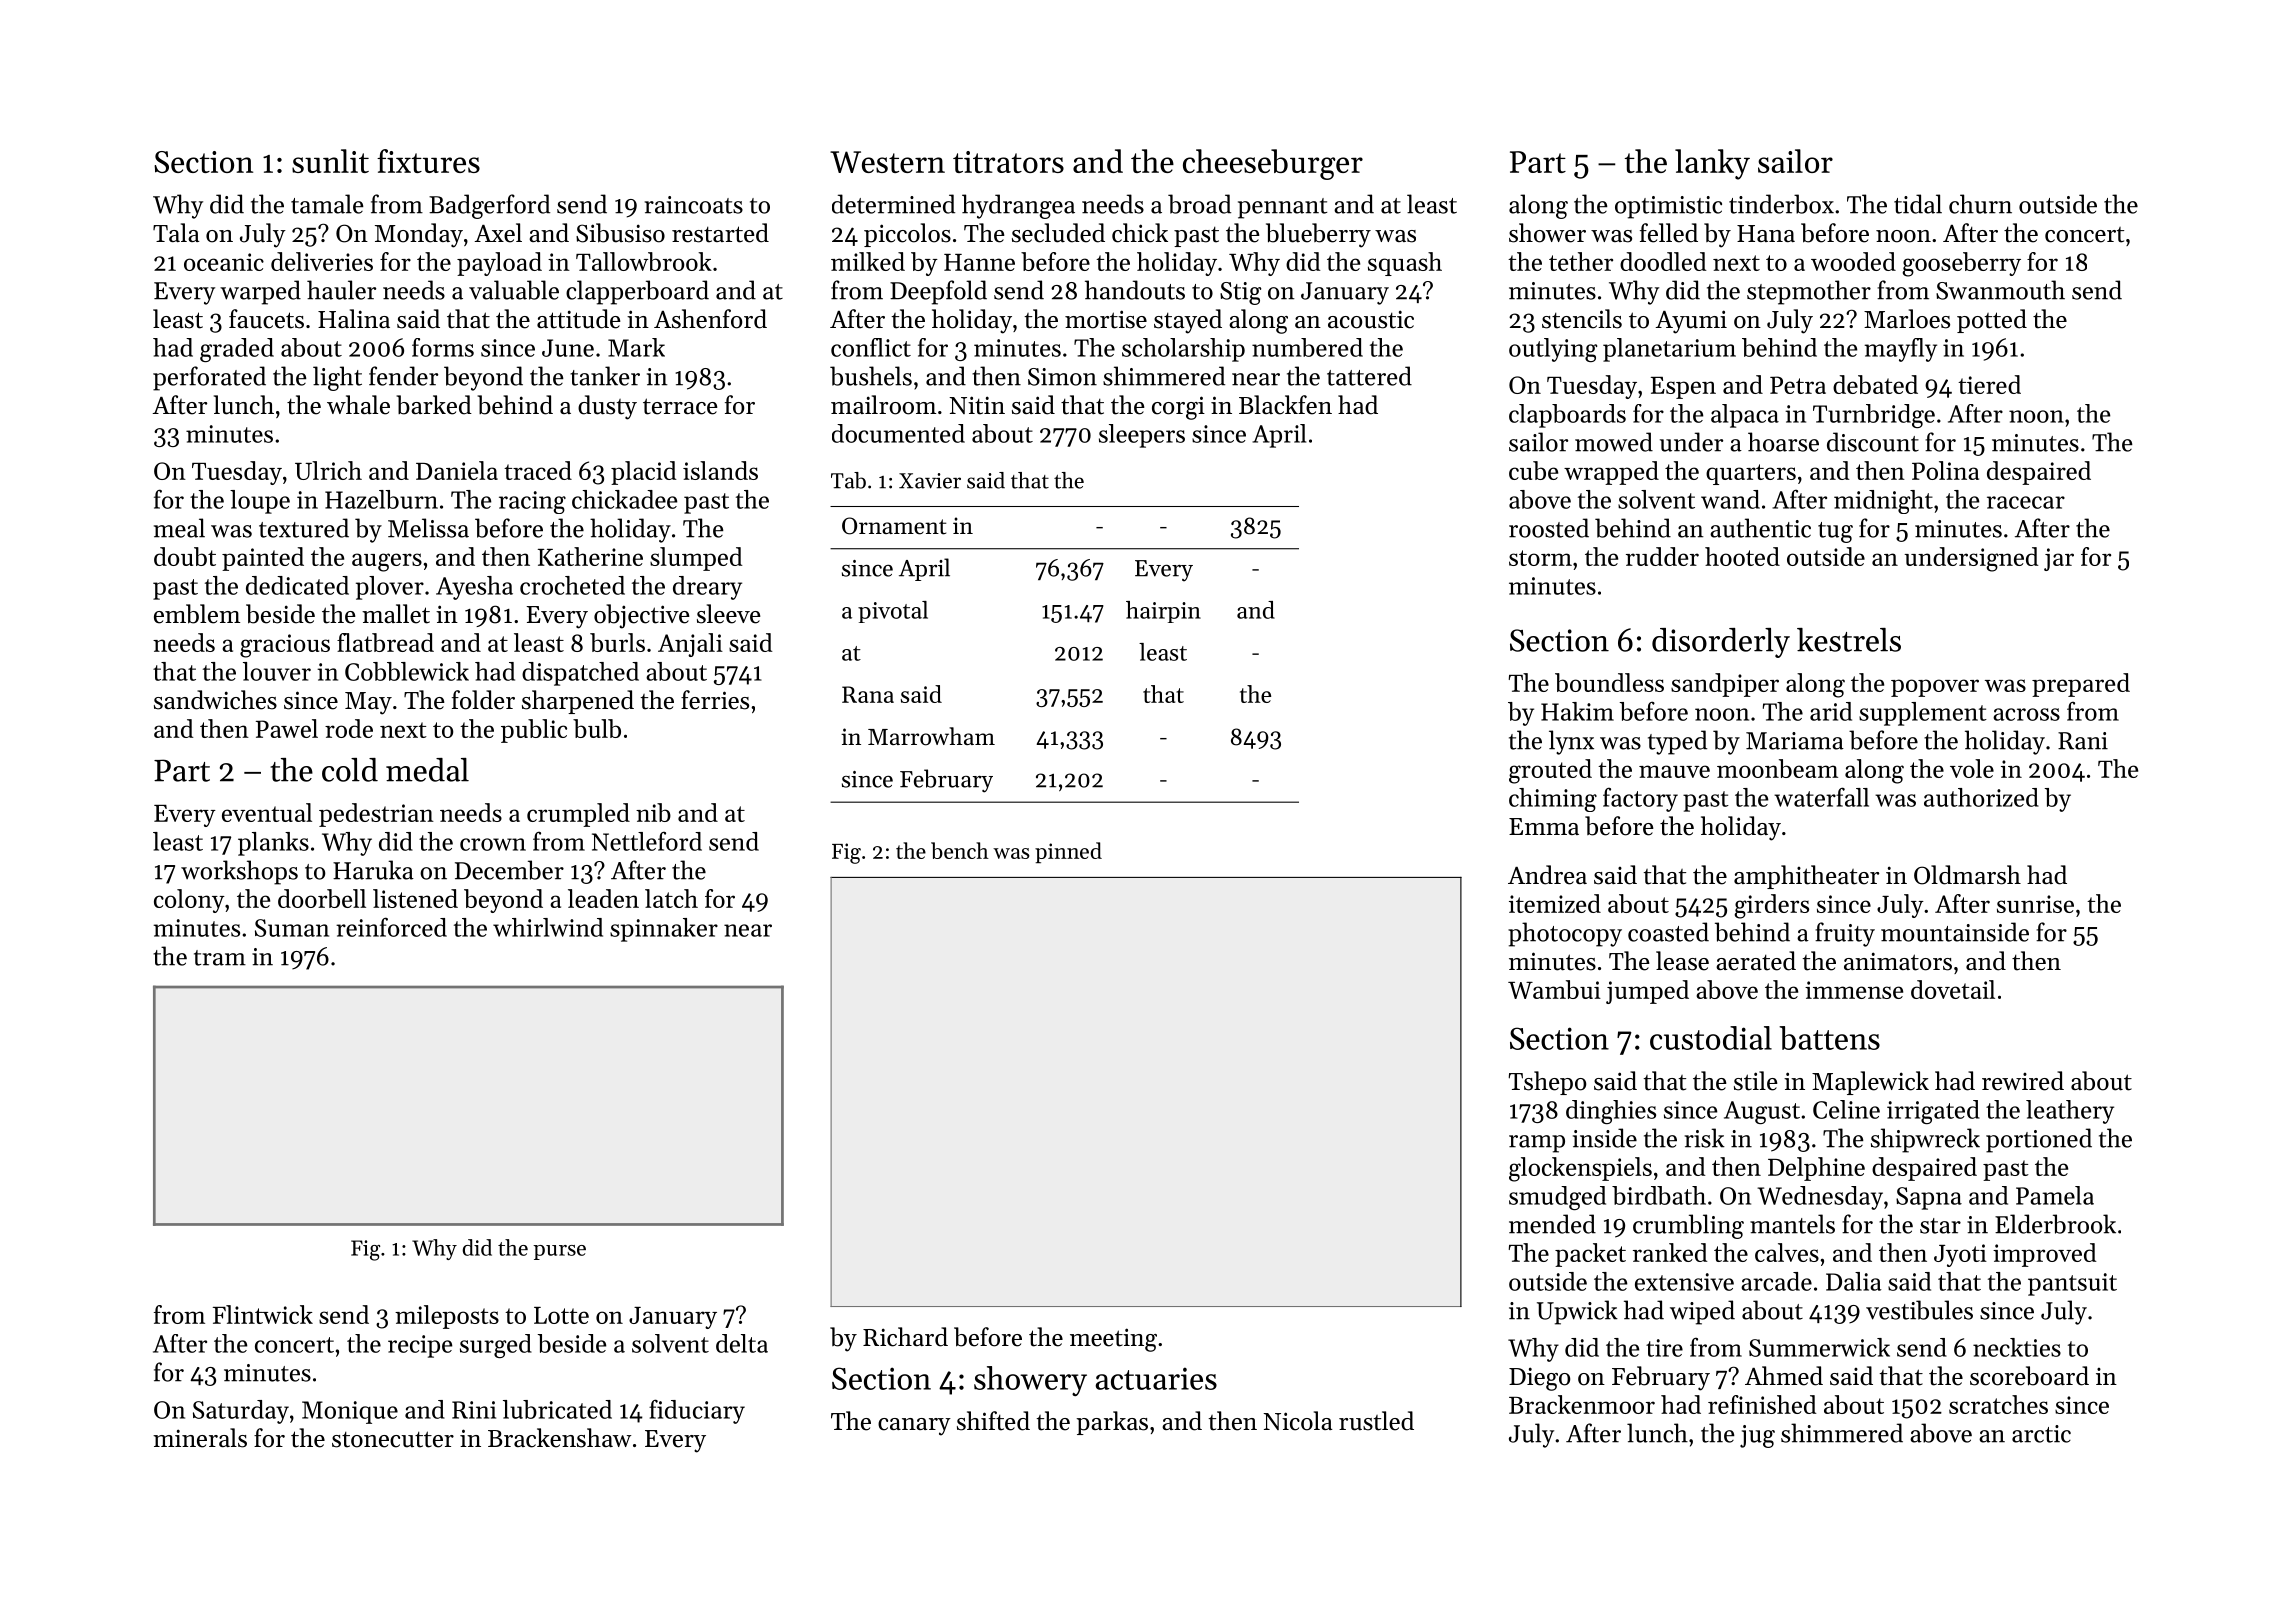 The height and width of the screenshot is (1620, 2292). Describe the element at coordinates (2029, 1376) in the screenshot. I see `scoreboard` at that location.
